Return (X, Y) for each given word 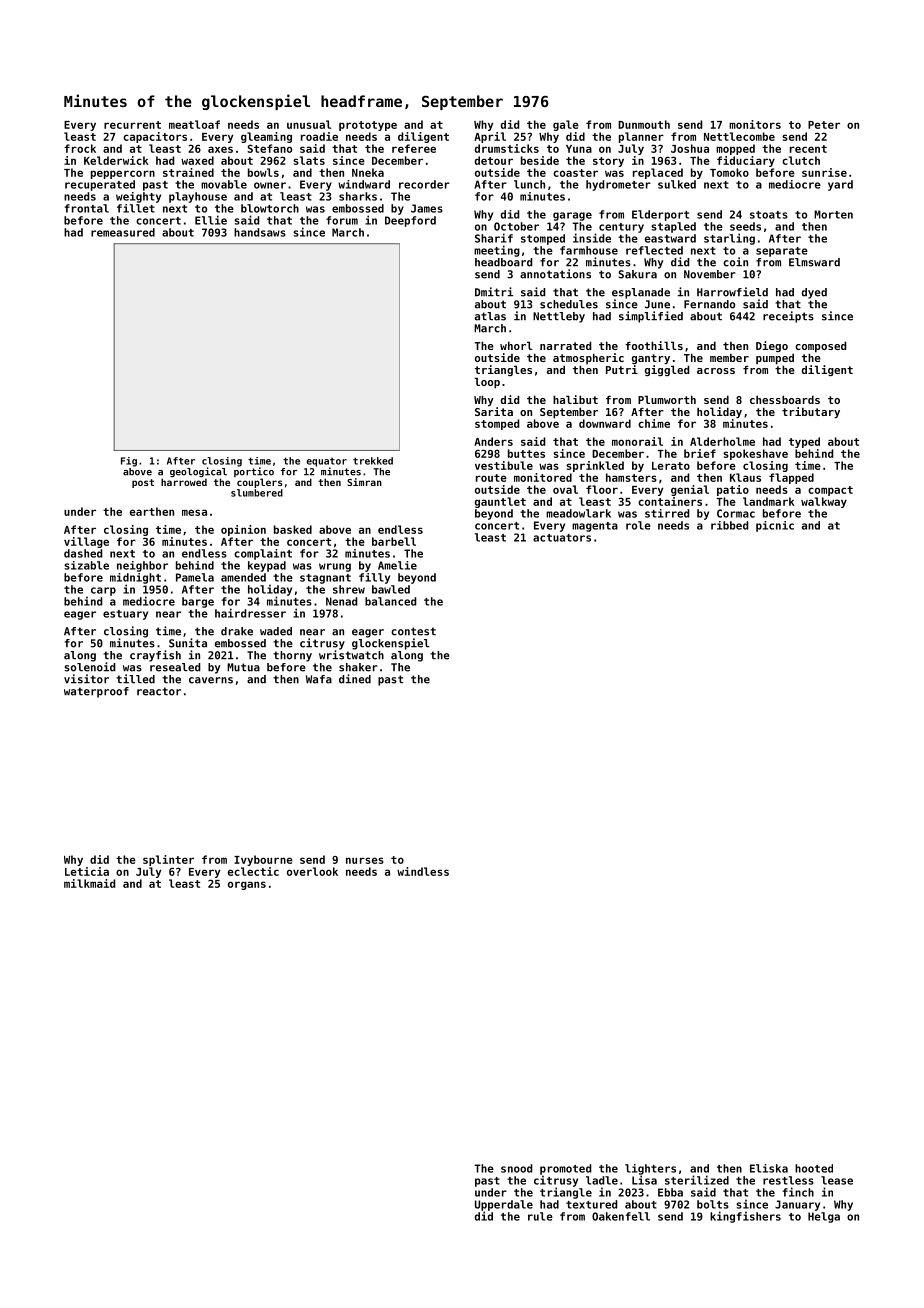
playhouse (198, 197)
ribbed (730, 525)
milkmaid (90, 883)
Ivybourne (263, 860)
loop (487, 383)
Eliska (769, 1168)
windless (423, 871)
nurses (365, 860)
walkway (824, 502)
